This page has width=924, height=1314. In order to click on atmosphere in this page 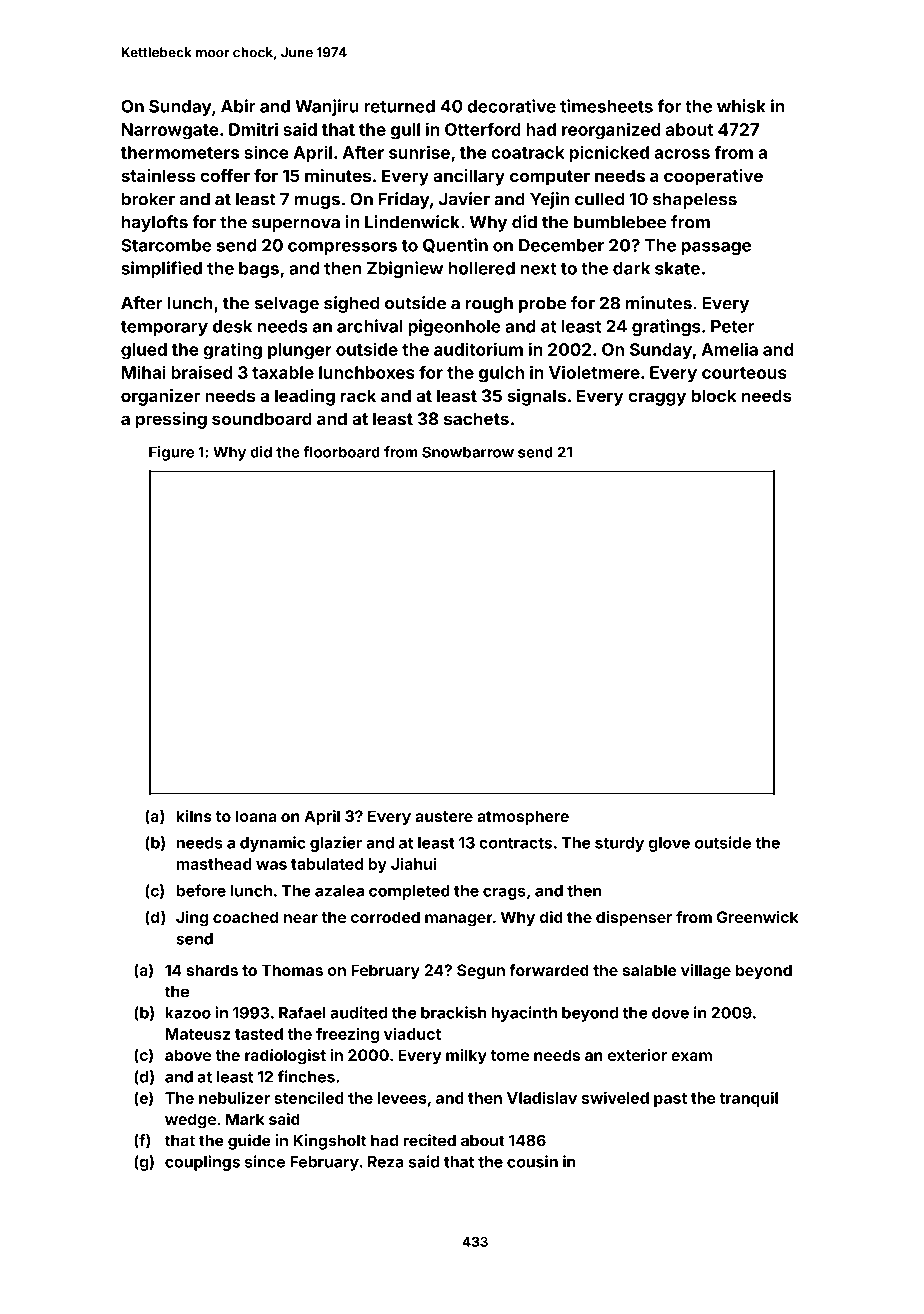, I will do `click(523, 817)`.
